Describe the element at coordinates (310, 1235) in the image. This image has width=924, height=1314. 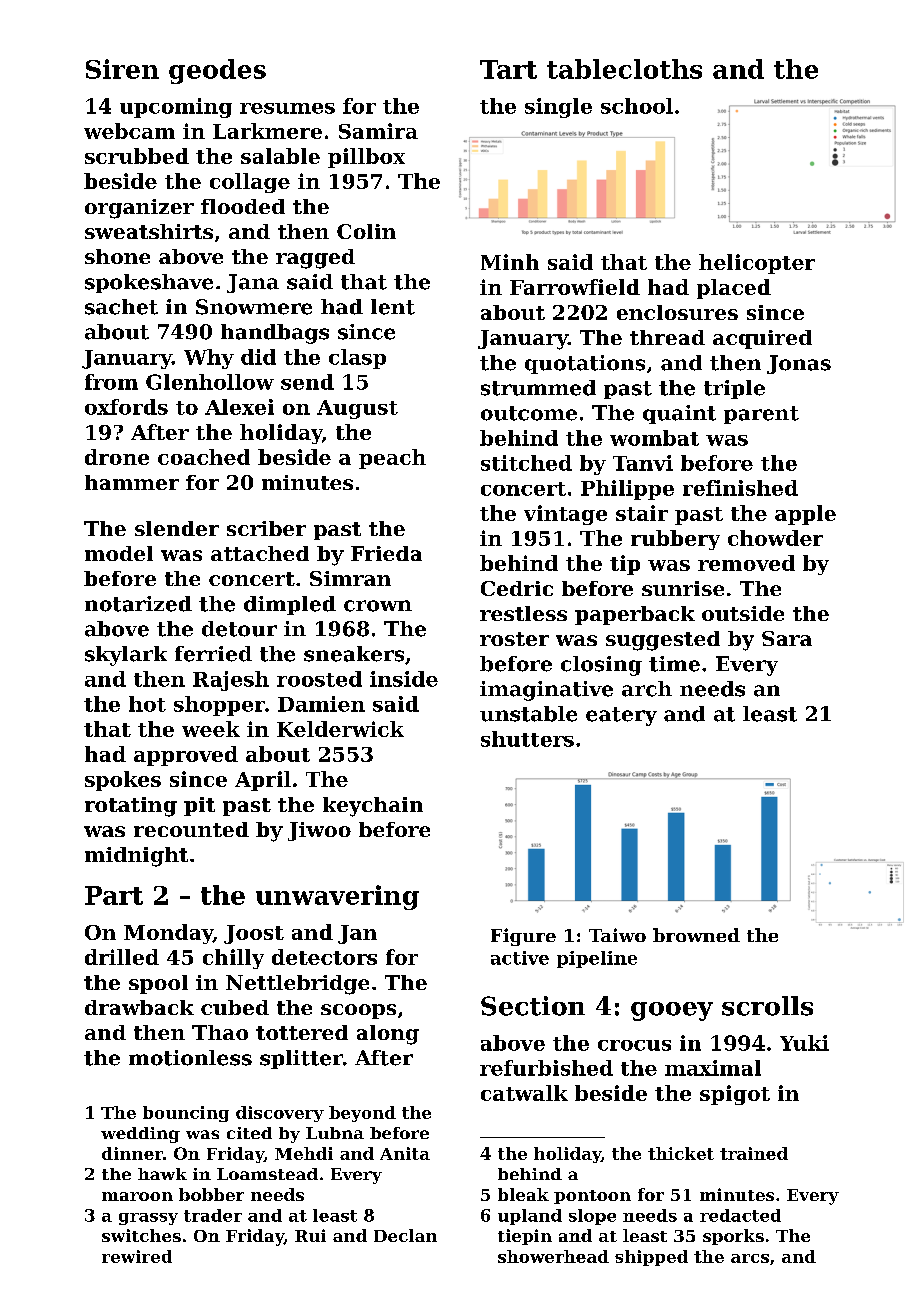
I see `Rui` at that location.
